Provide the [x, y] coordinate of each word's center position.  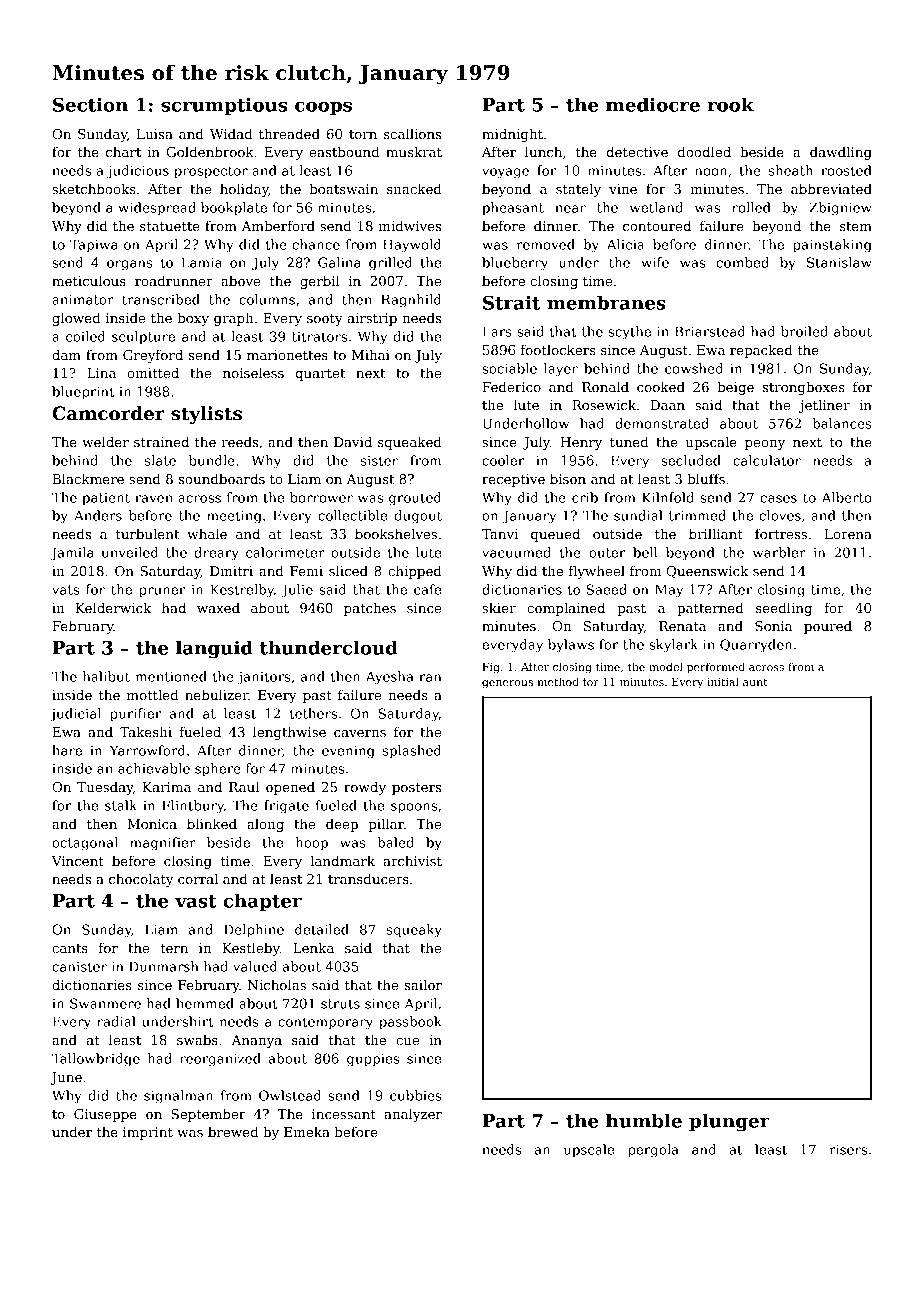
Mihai [371, 354]
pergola [653, 1151]
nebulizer [217, 694]
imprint [148, 1133]
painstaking [832, 246]
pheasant [513, 209]
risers [848, 1149]
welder [105, 441]
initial [723, 681]
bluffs [706, 478]
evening [348, 752]
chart [123, 151]
